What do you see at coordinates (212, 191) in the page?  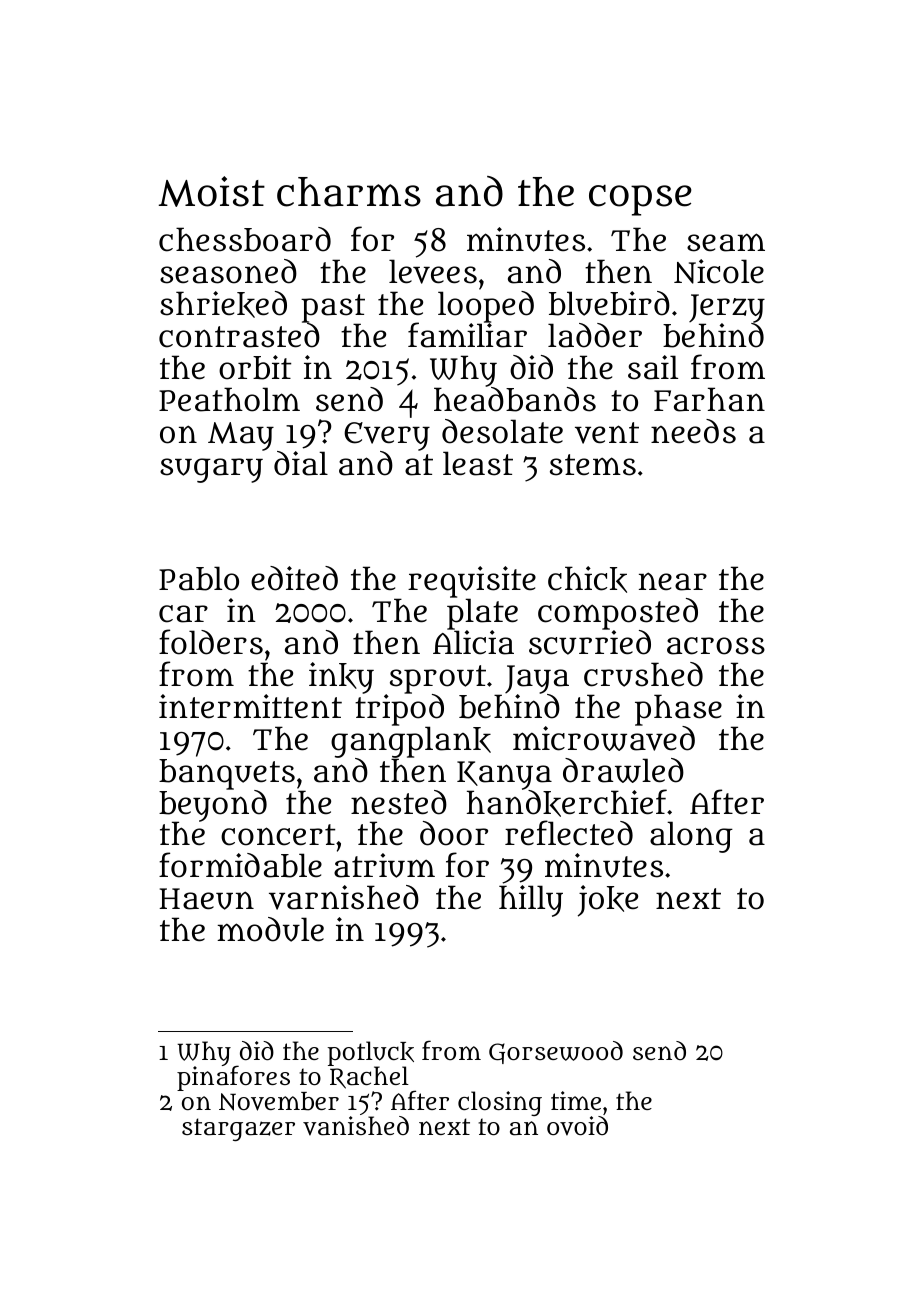 I see `Moist` at bounding box center [212, 191].
